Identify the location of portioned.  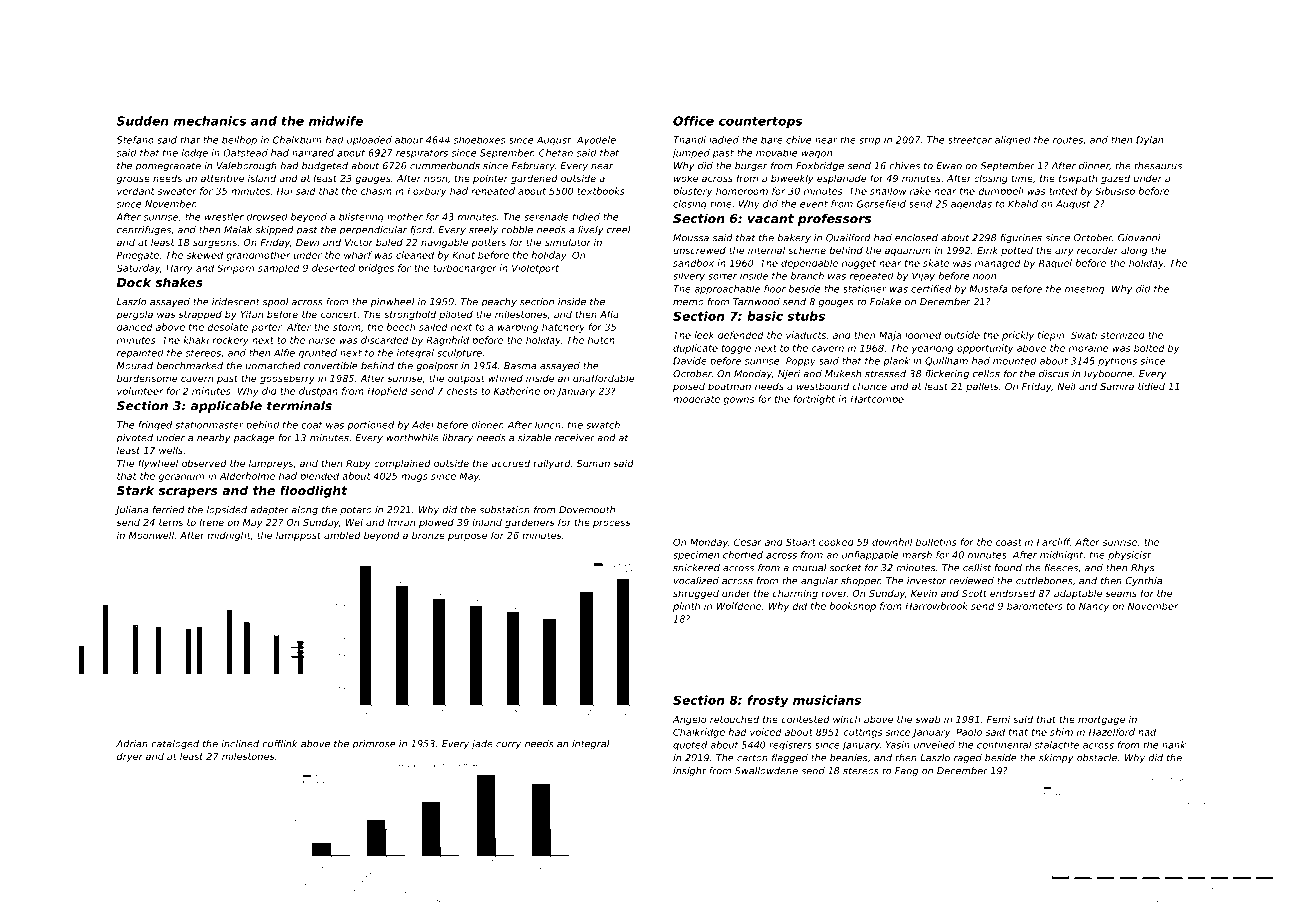
(370, 425).
